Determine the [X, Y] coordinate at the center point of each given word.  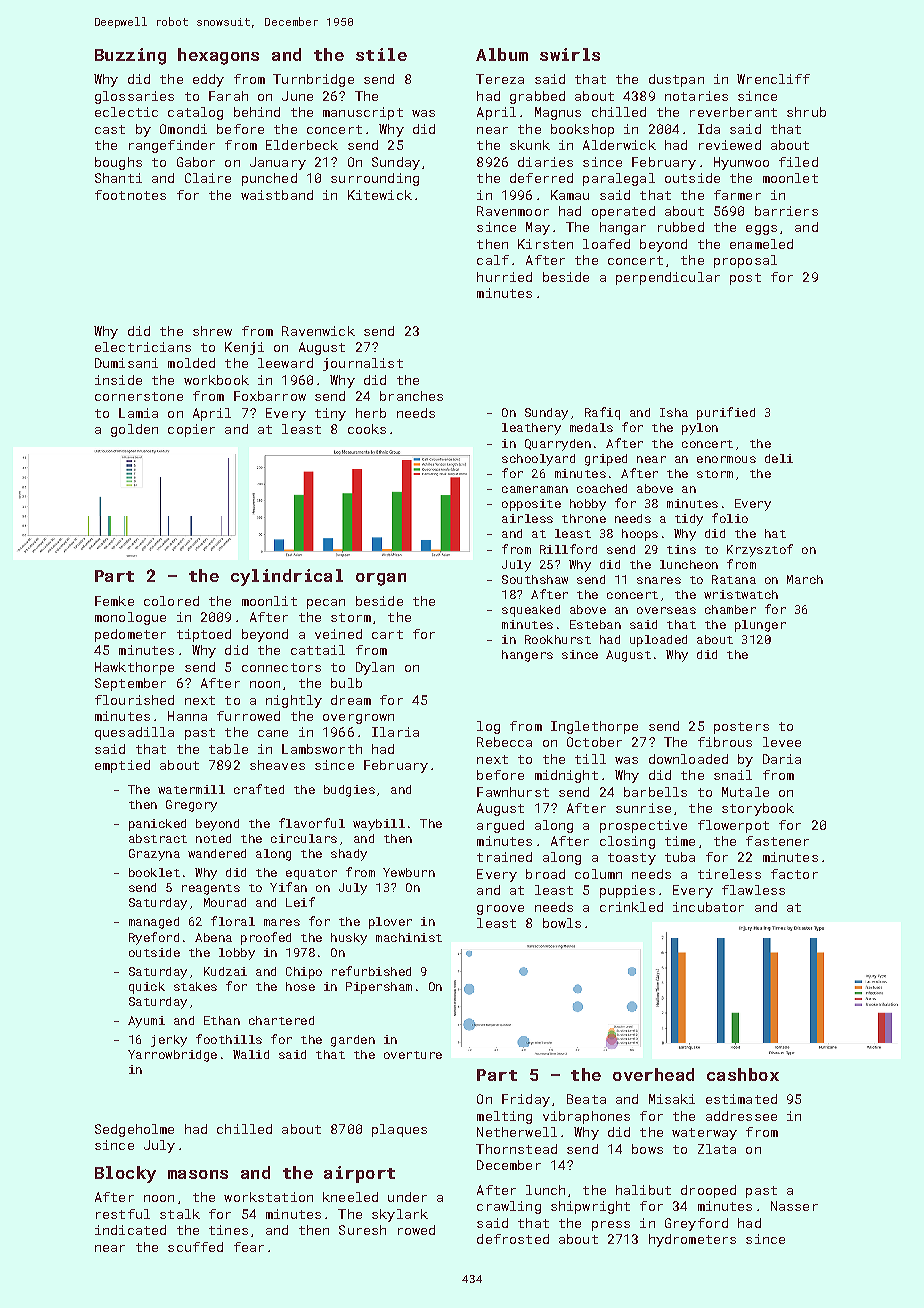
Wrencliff [773, 79]
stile [381, 54]
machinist [409, 937]
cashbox [743, 1074]
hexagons [218, 56]
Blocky [125, 1174]
